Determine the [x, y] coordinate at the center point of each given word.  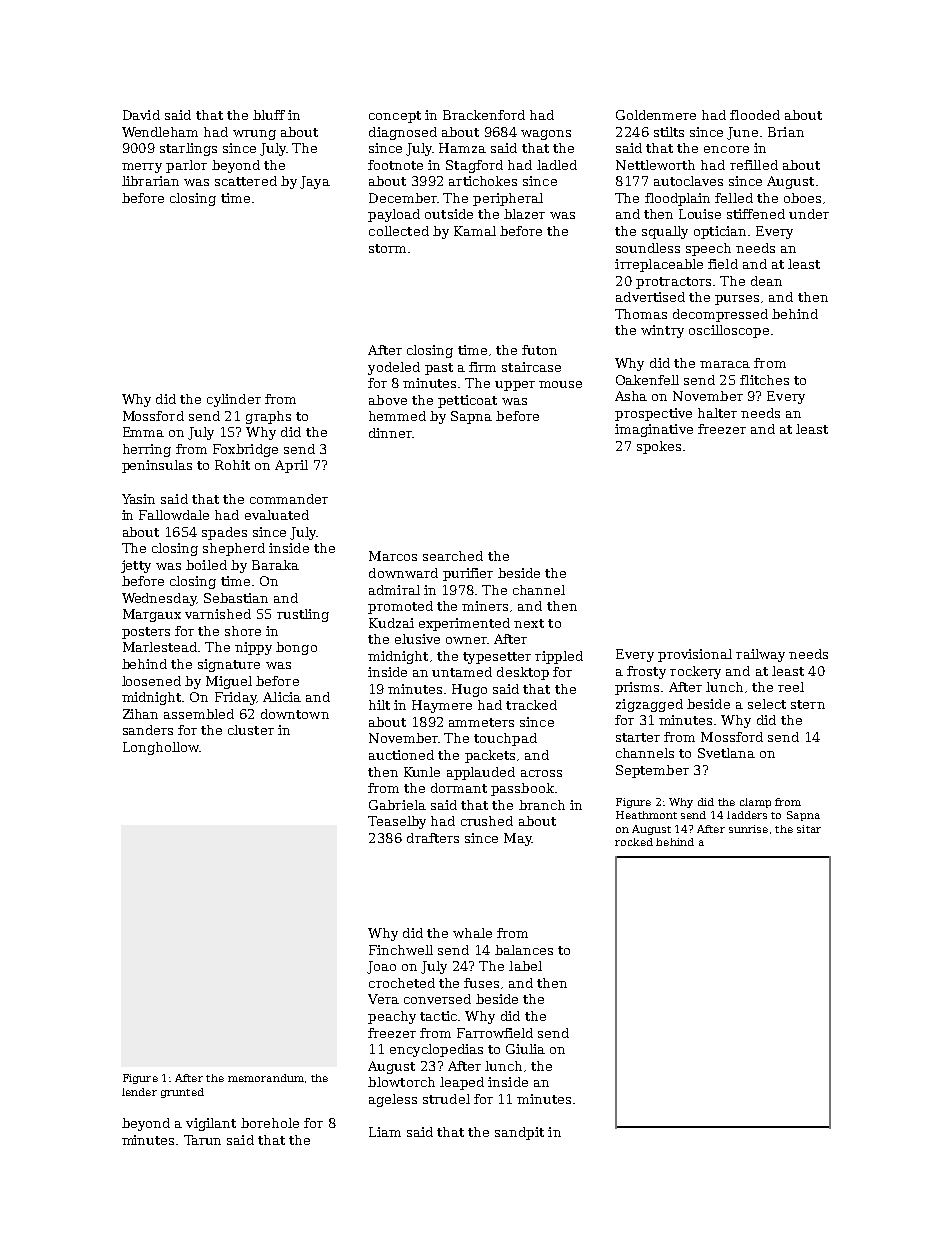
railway [760, 655]
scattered [246, 181]
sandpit [519, 1133]
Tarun [202, 1140]
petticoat [467, 401]
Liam [385, 1132]
